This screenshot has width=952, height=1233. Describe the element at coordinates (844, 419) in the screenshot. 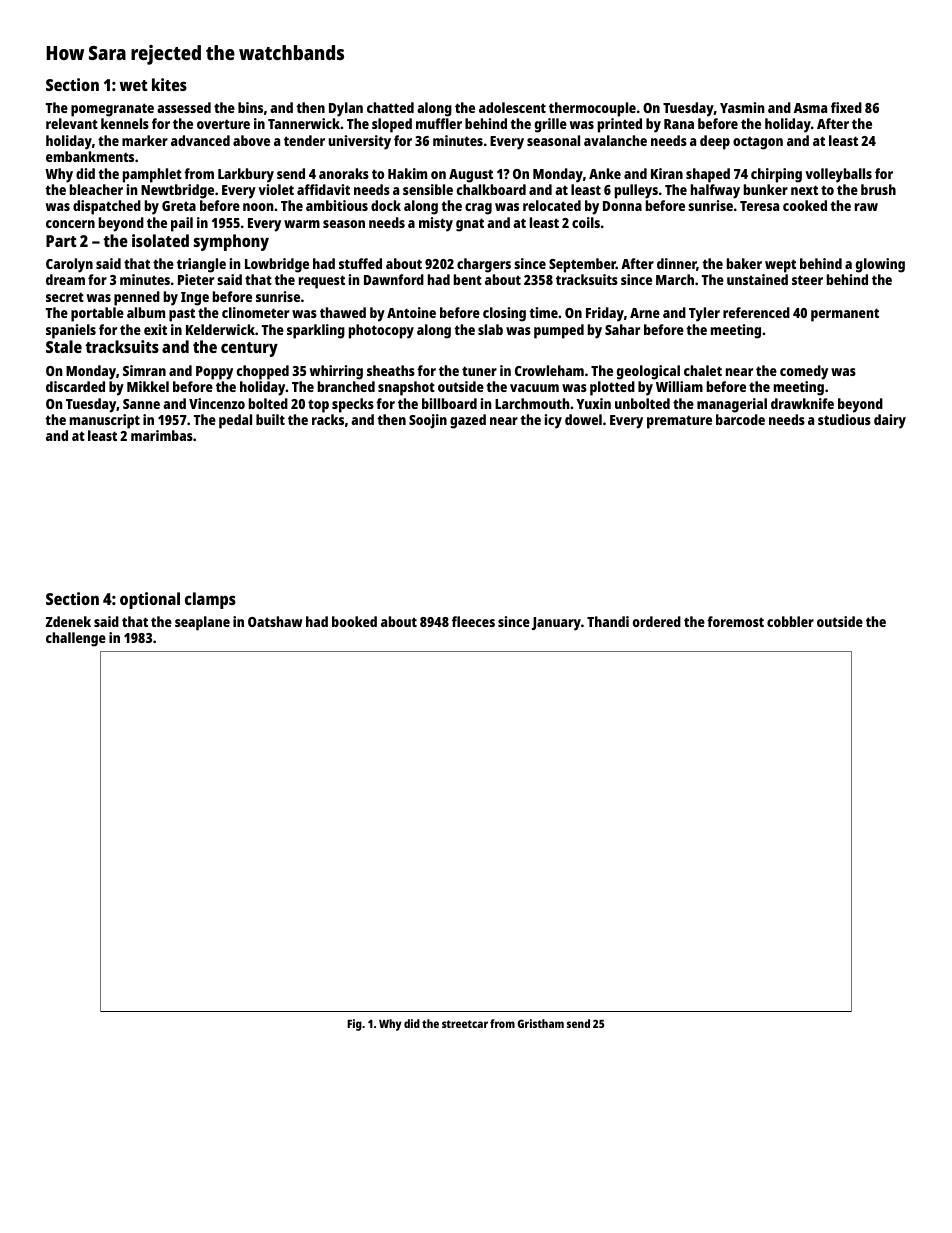

I see `studious` at that location.
